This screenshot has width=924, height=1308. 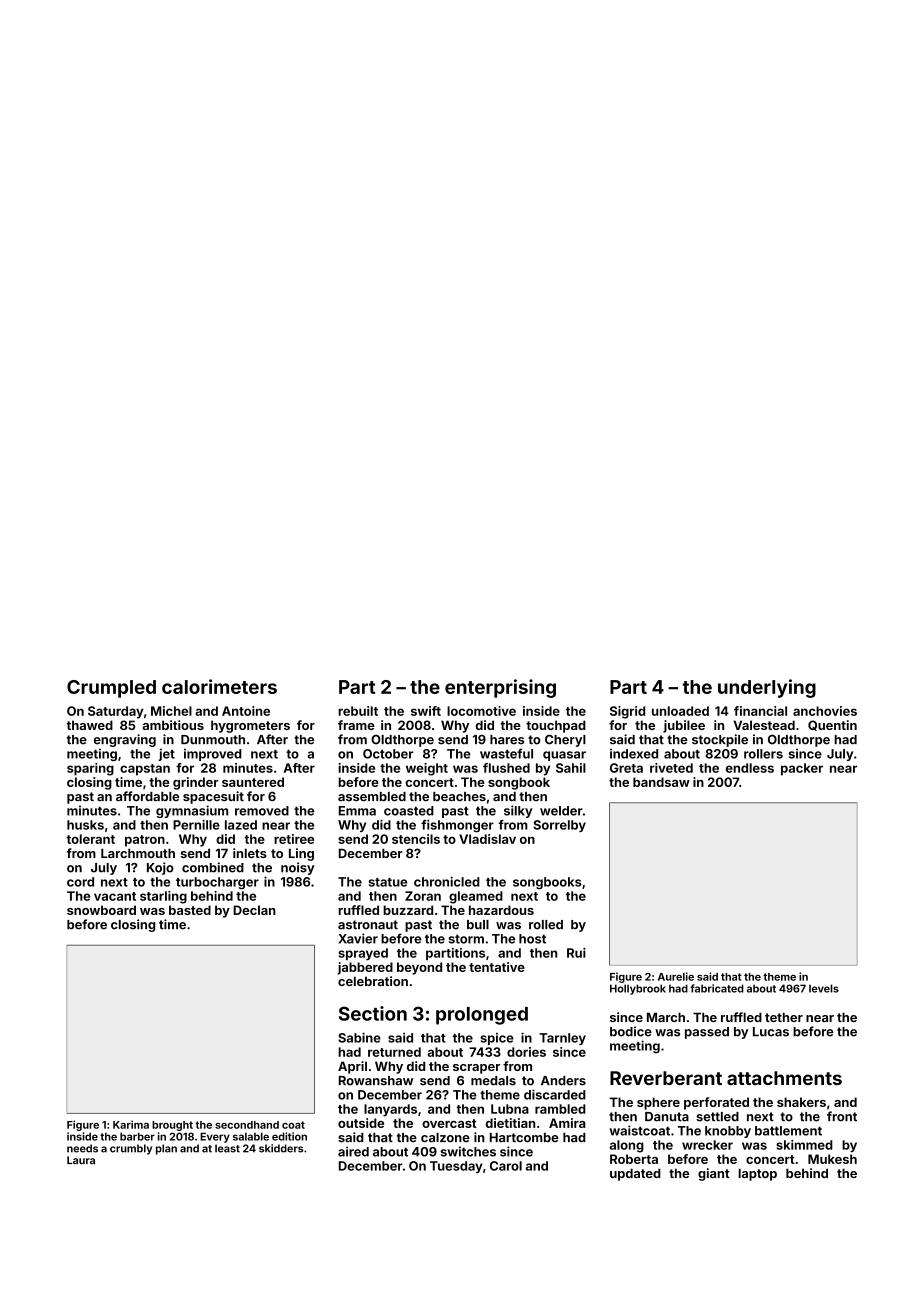 I want to click on basted, so click(x=190, y=910).
